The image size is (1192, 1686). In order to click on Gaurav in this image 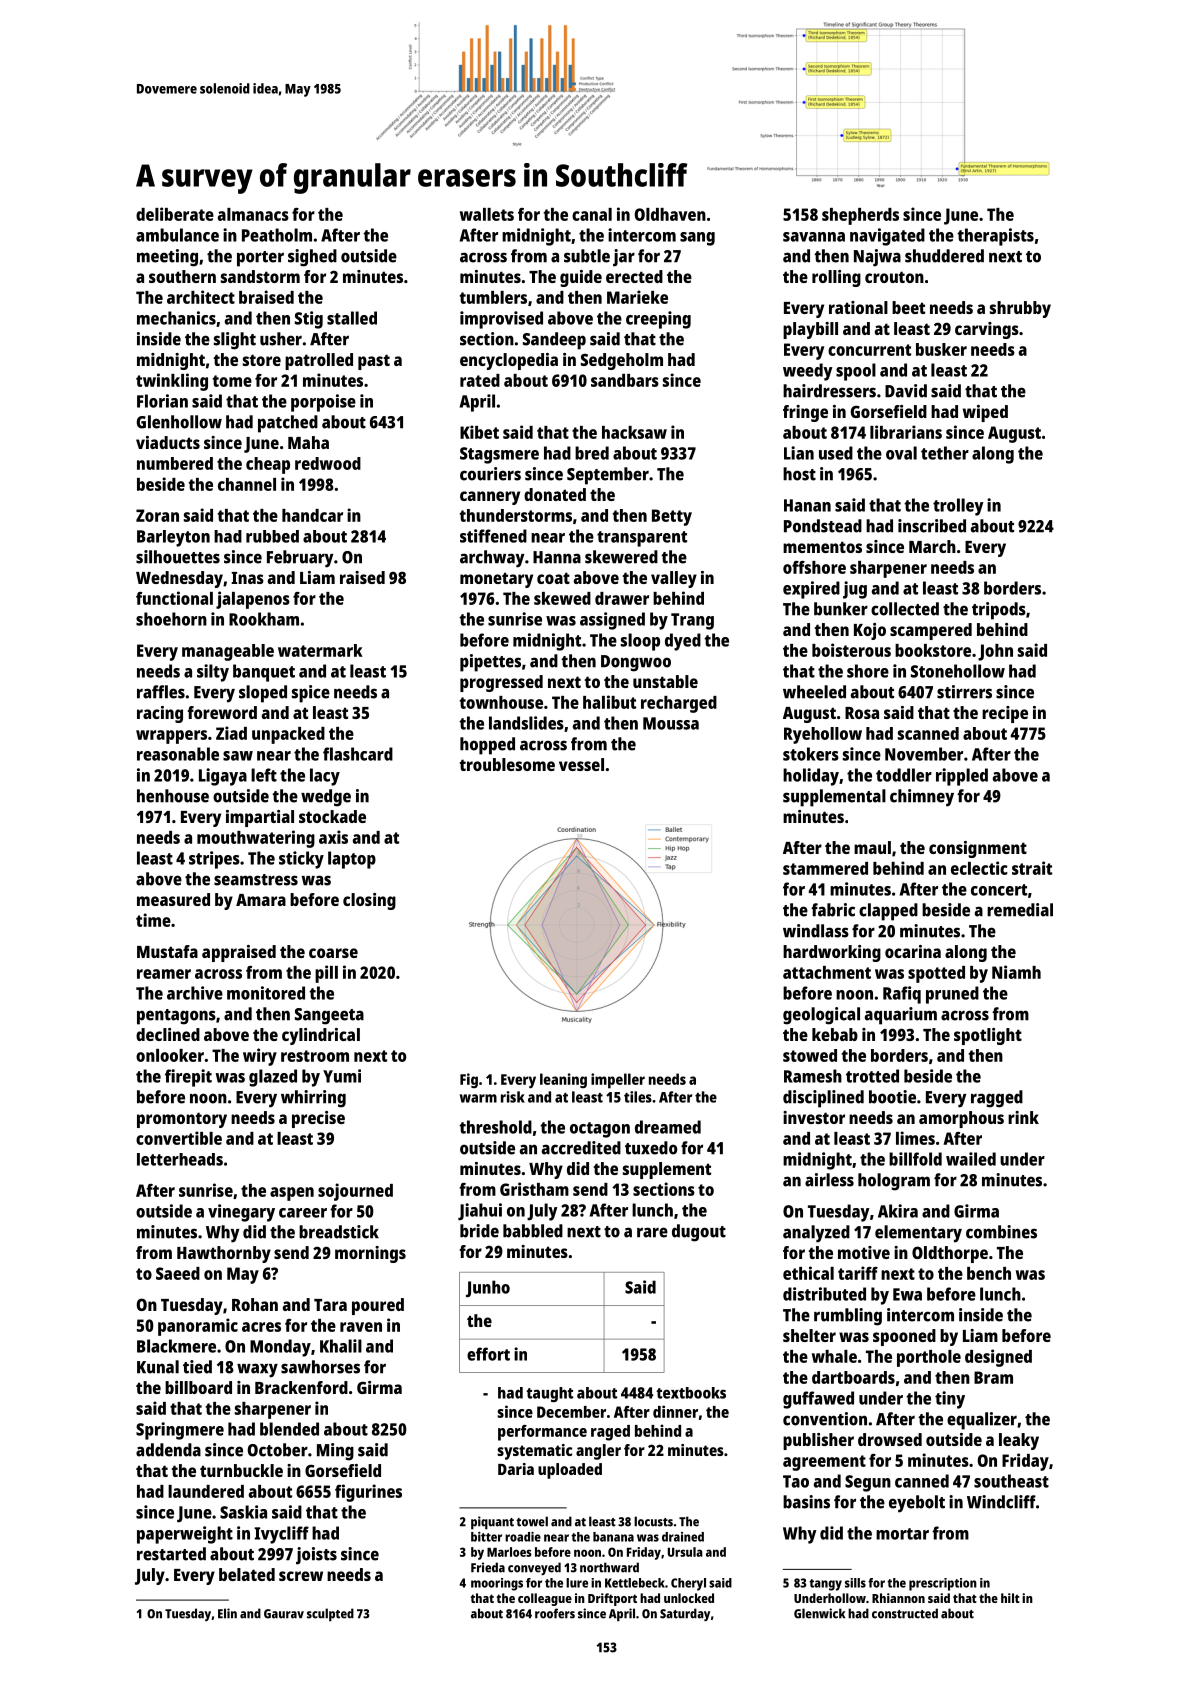, I will do `click(284, 1614)`.
